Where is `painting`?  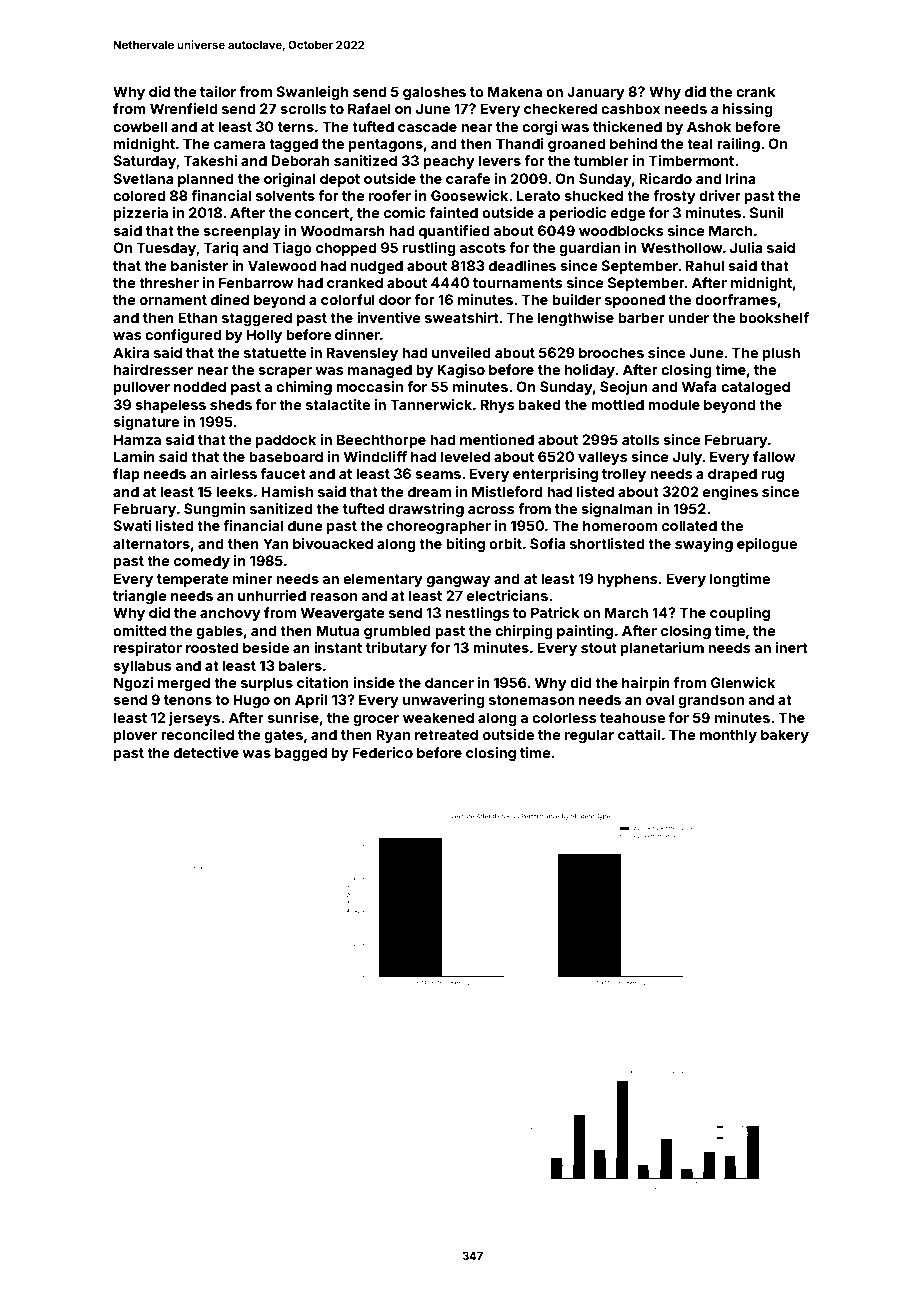 painting is located at coordinates (585, 632).
